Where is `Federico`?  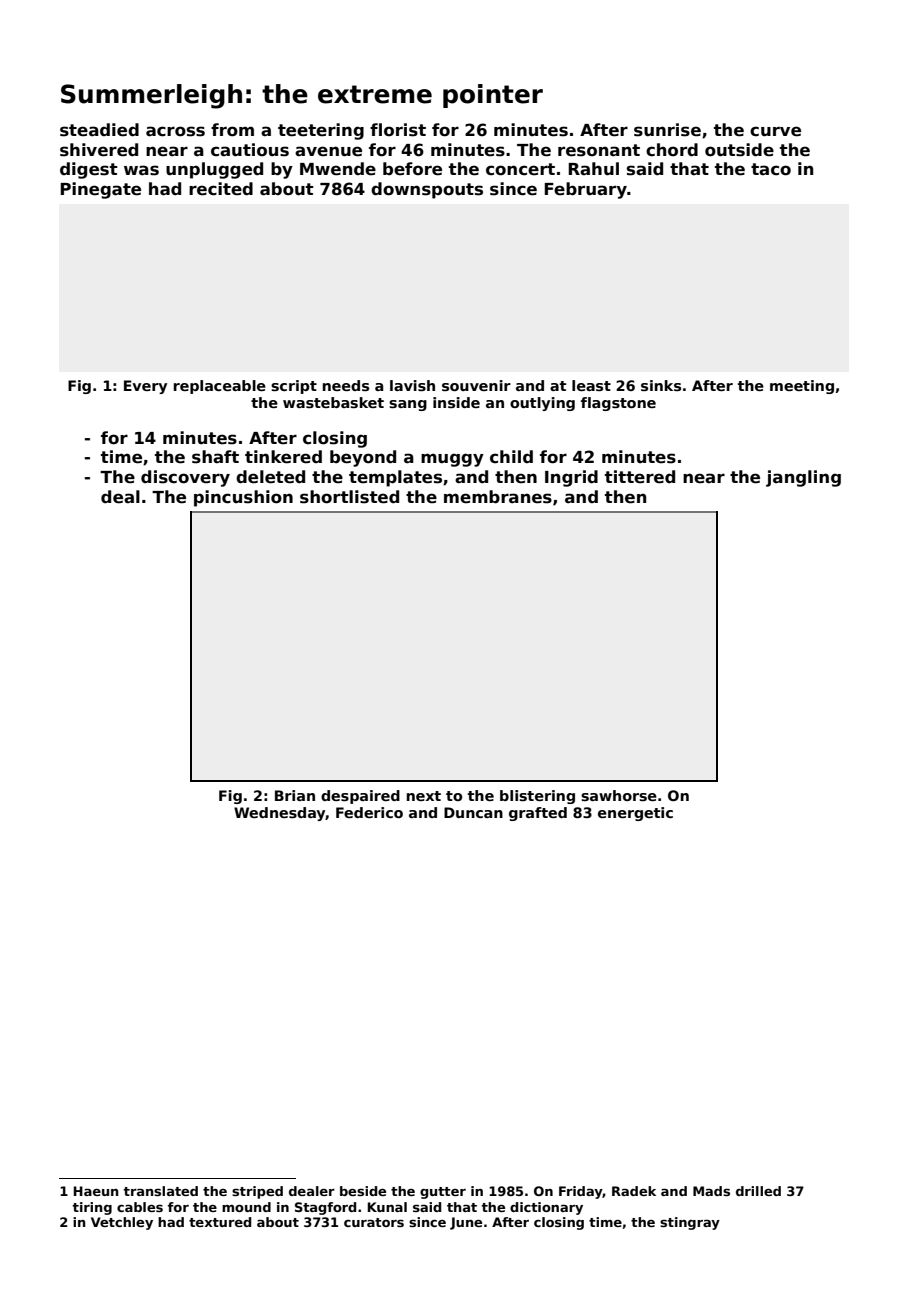 Federico is located at coordinates (369, 812).
